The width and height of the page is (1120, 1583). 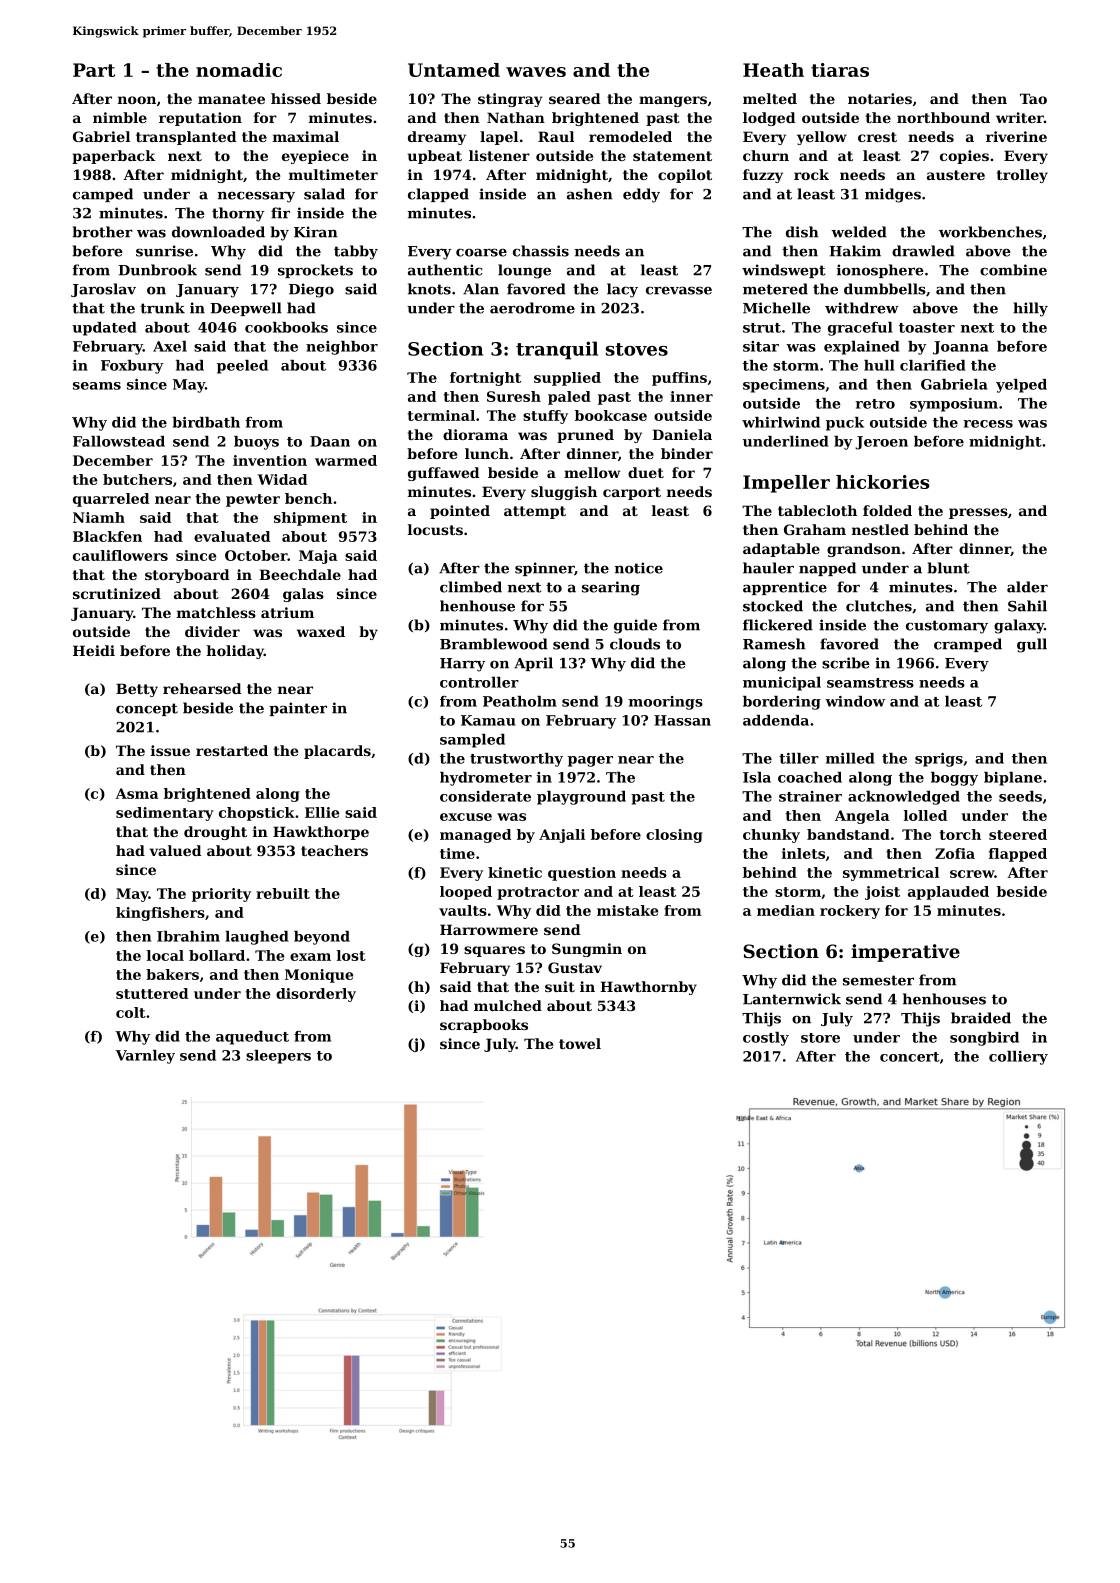 I want to click on notaries, so click(x=880, y=98).
